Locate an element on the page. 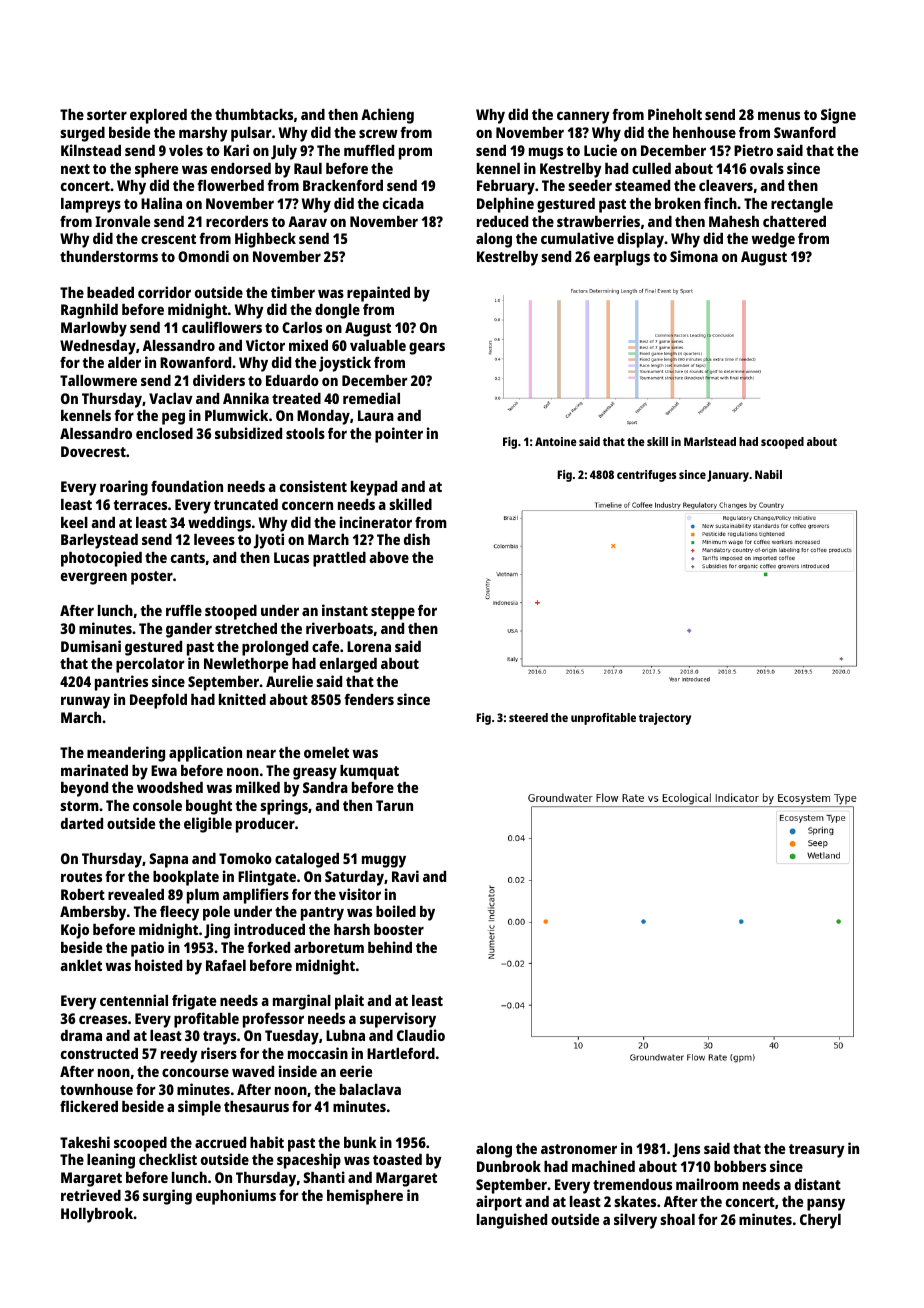 This image has width=924, height=1308. trajectory is located at coordinates (665, 719).
